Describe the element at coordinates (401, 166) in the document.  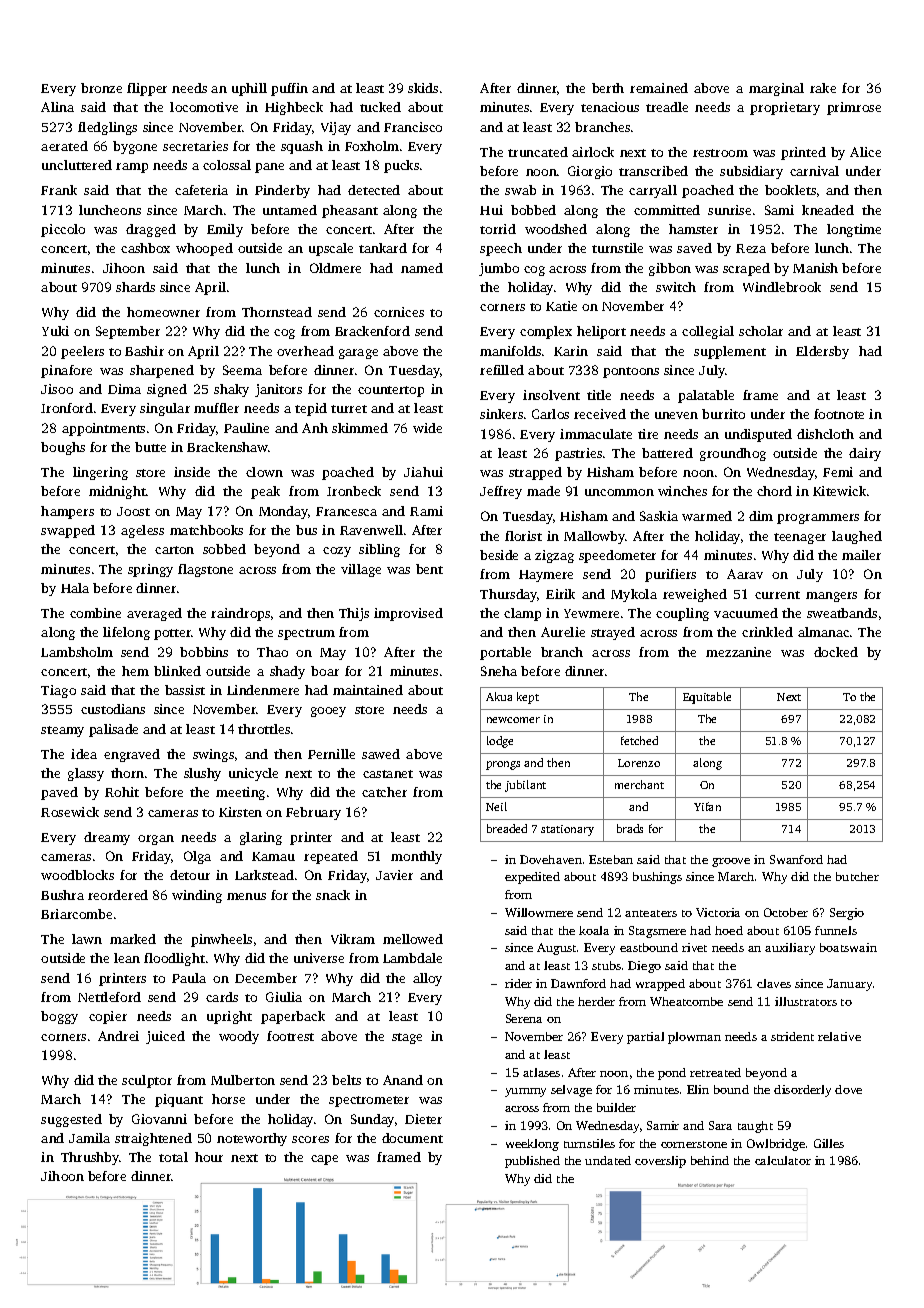
I see `pucks` at that location.
